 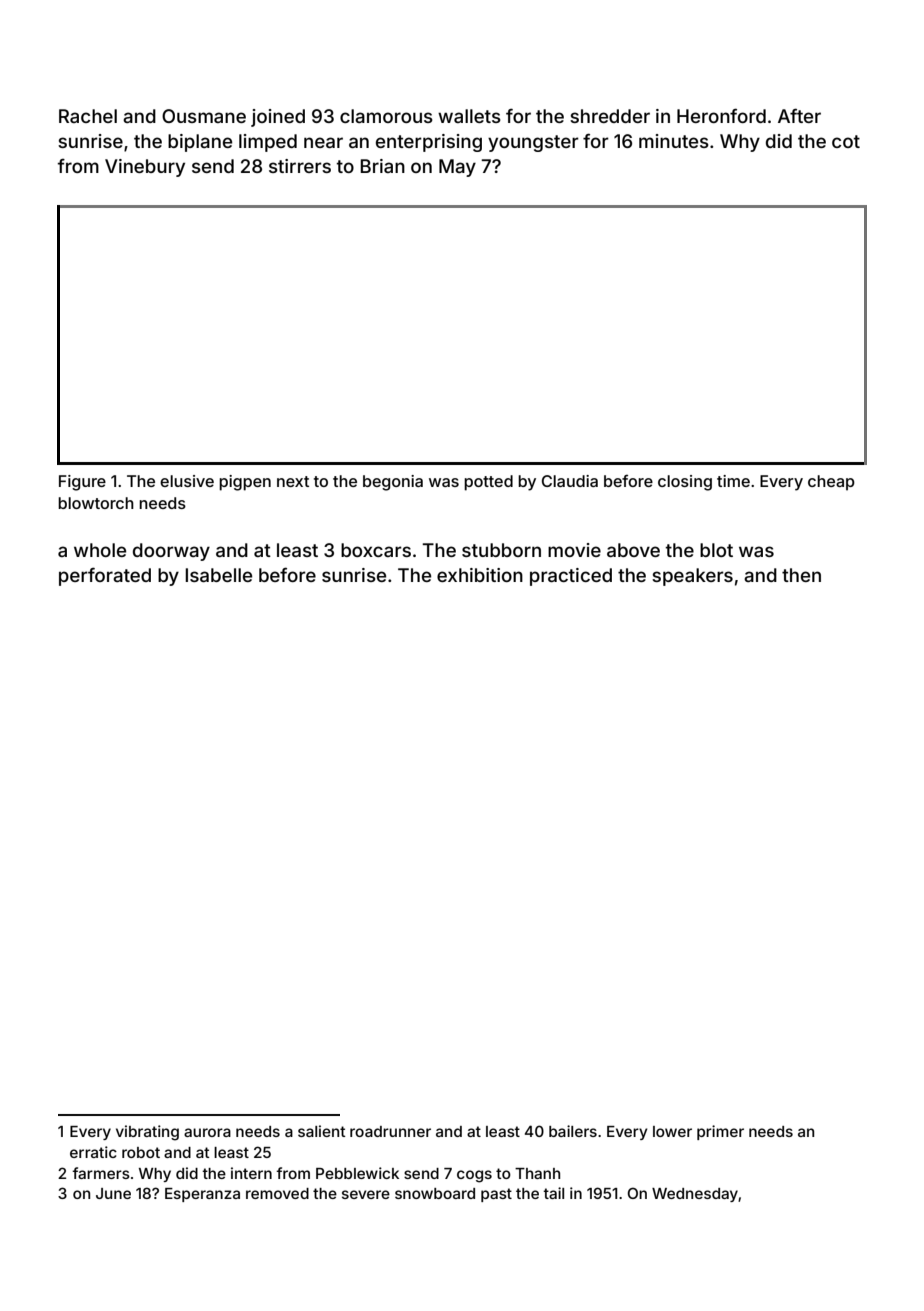 What do you see at coordinates (93, 1152) in the image?
I see `erratic` at bounding box center [93, 1152].
